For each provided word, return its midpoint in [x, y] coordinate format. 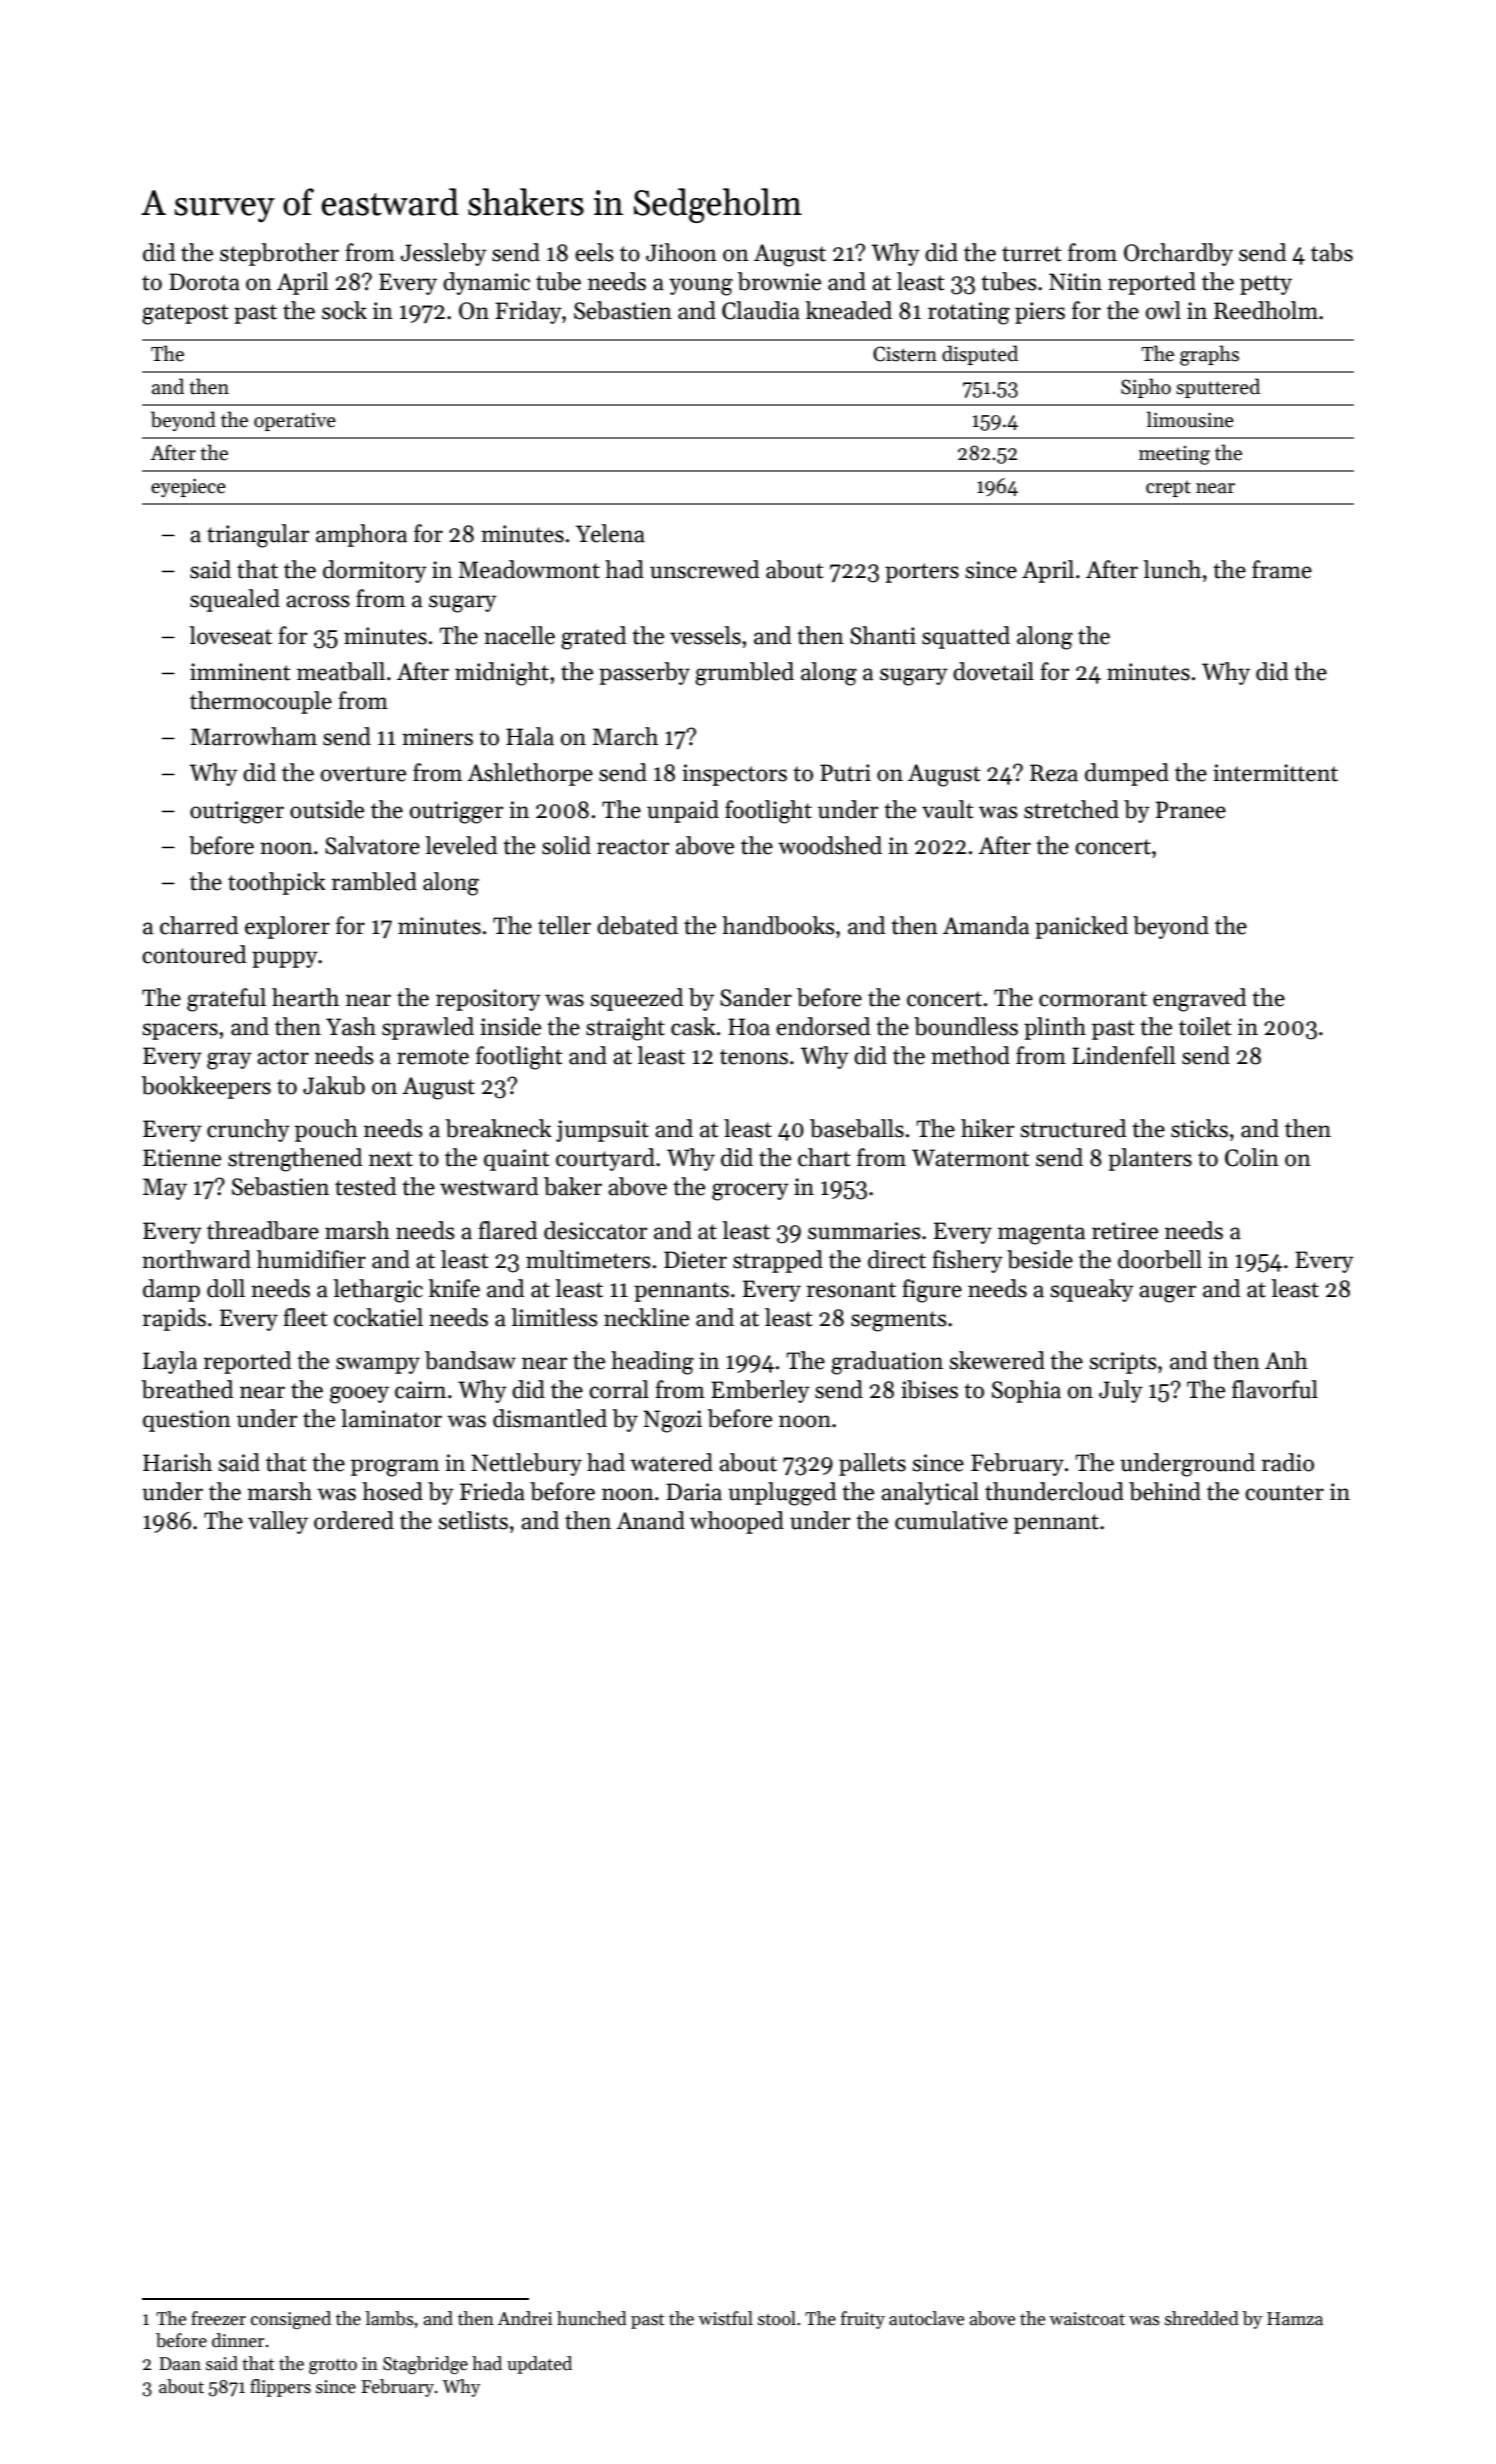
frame [1282, 569]
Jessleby [444, 254]
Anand [650, 1520]
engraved [1199, 1000]
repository [488, 1000]
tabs [1332, 252]
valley [278, 1522]
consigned [291, 2320]
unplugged [782, 1494]
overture [363, 774]
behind [1165, 1491]
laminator [391, 1418]
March [625, 736]
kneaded [849, 310]
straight [625, 1029]
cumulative [951, 1520]
